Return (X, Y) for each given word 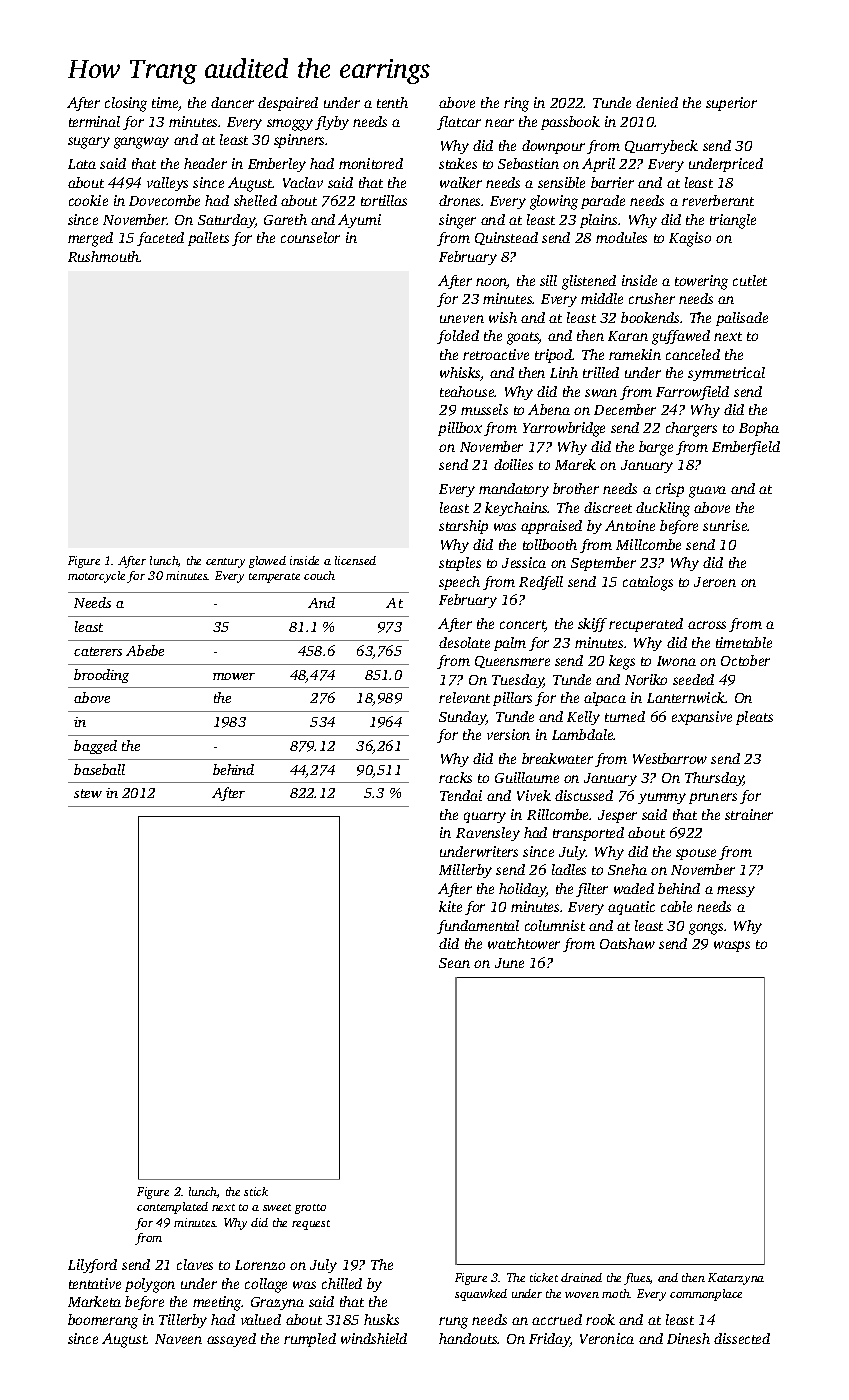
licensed (355, 560)
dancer (232, 102)
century (225, 563)
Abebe (145, 650)
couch (319, 575)
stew (88, 793)
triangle (733, 221)
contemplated (172, 1208)
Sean (454, 963)
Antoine (630, 525)
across (707, 625)
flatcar (459, 123)
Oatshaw (627, 943)
